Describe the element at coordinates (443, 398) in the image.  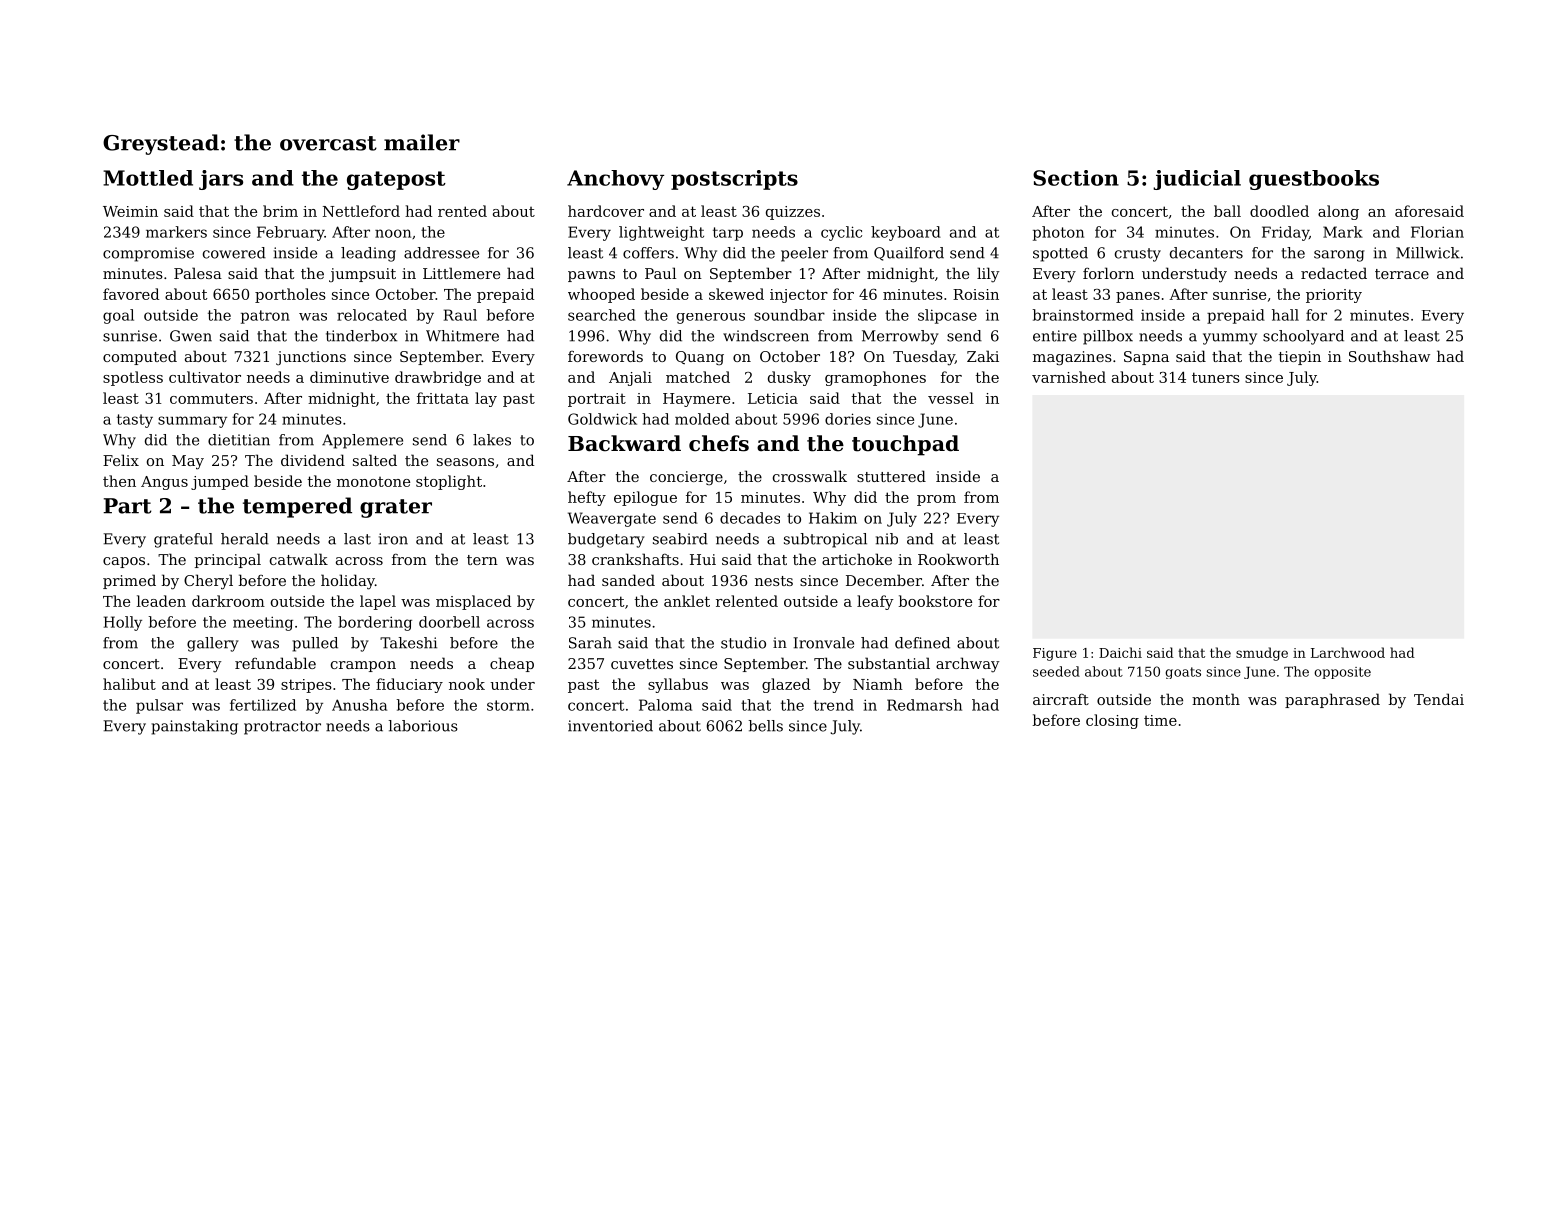
I see `frittata` at that location.
